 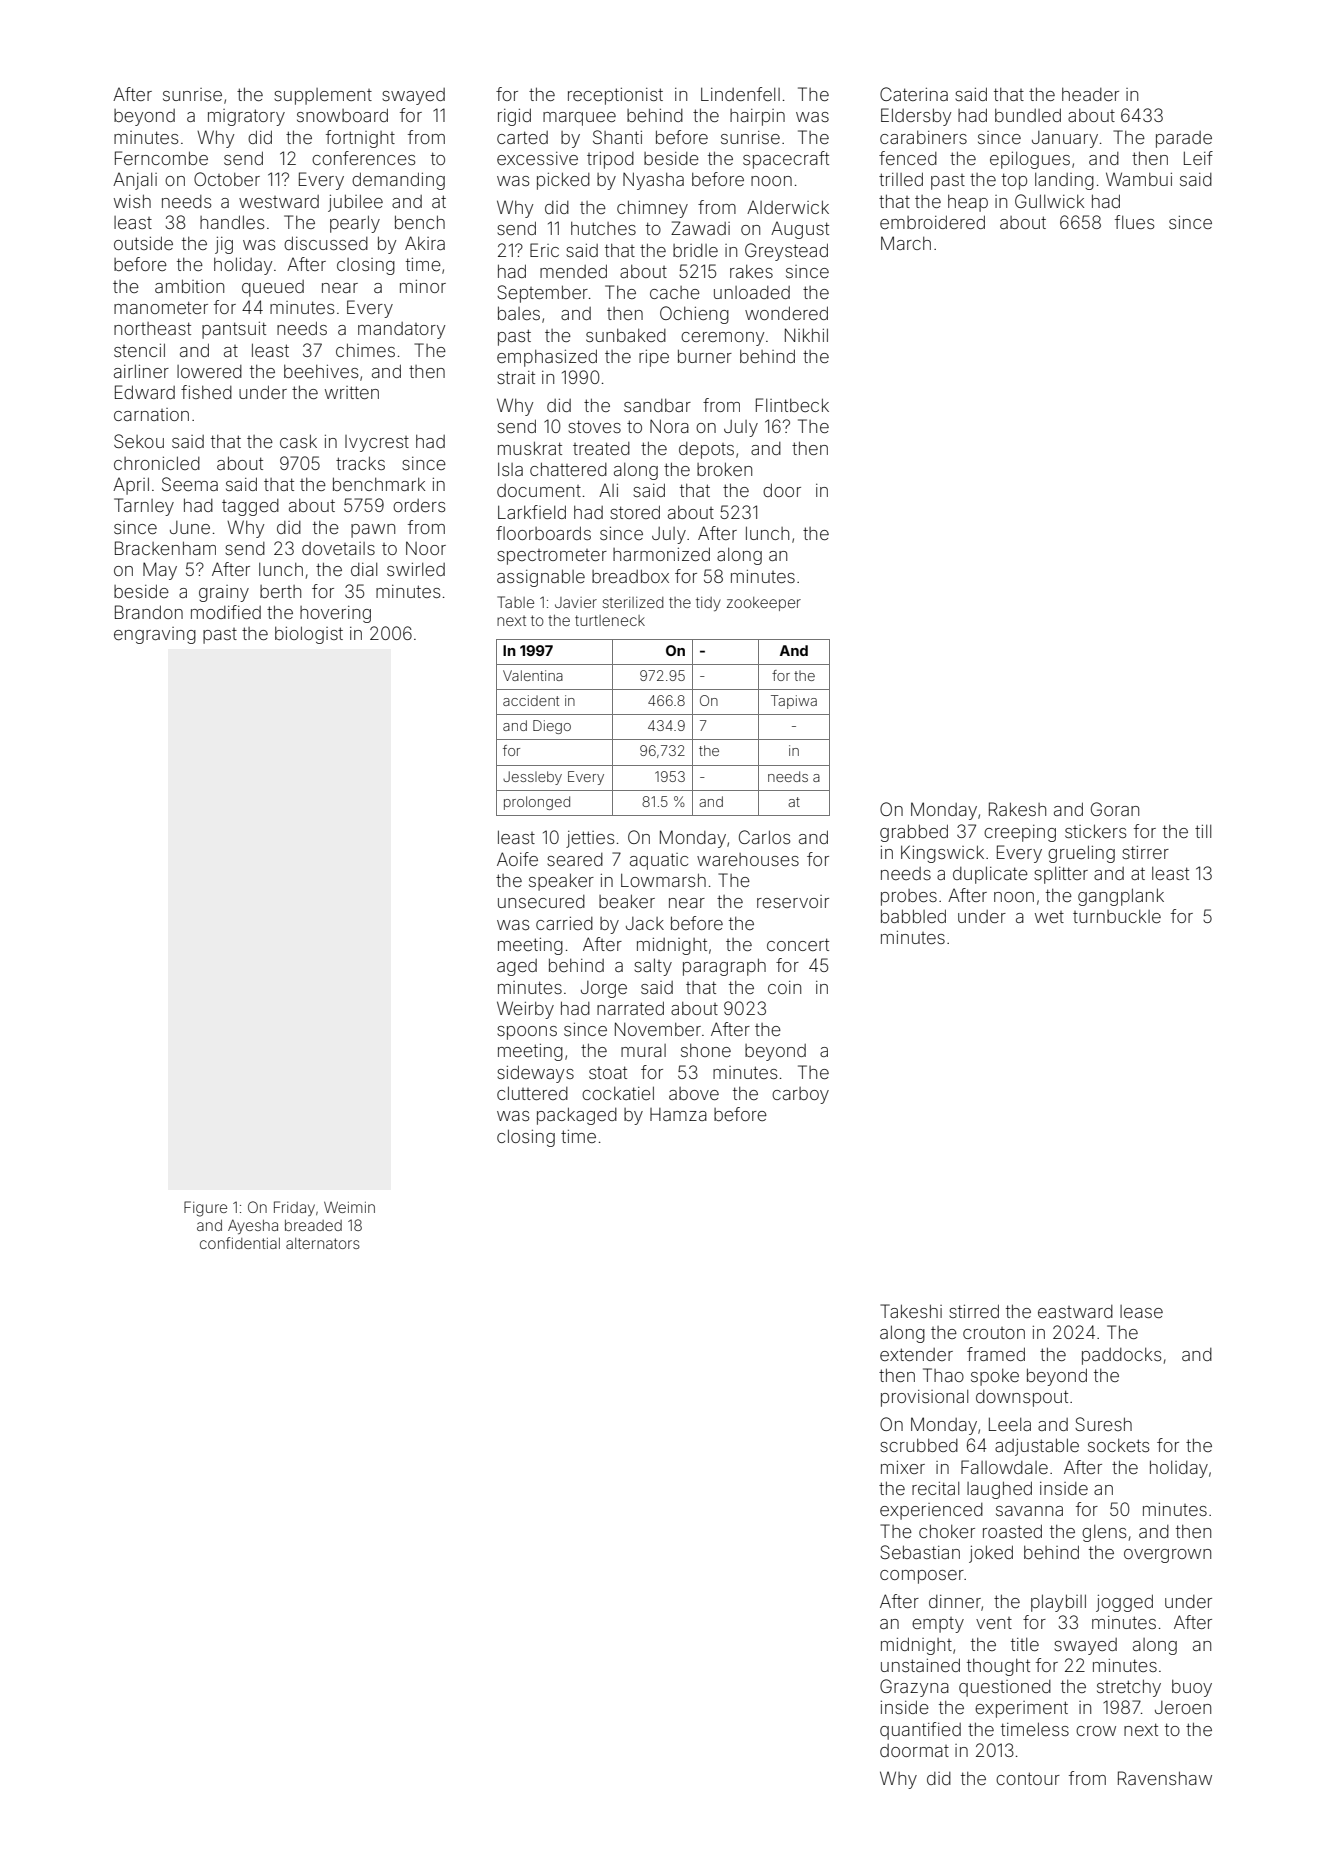 What do you see at coordinates (1134, 222) in the screenshot?
I see `flues` at bounding box center [1134, 222].
